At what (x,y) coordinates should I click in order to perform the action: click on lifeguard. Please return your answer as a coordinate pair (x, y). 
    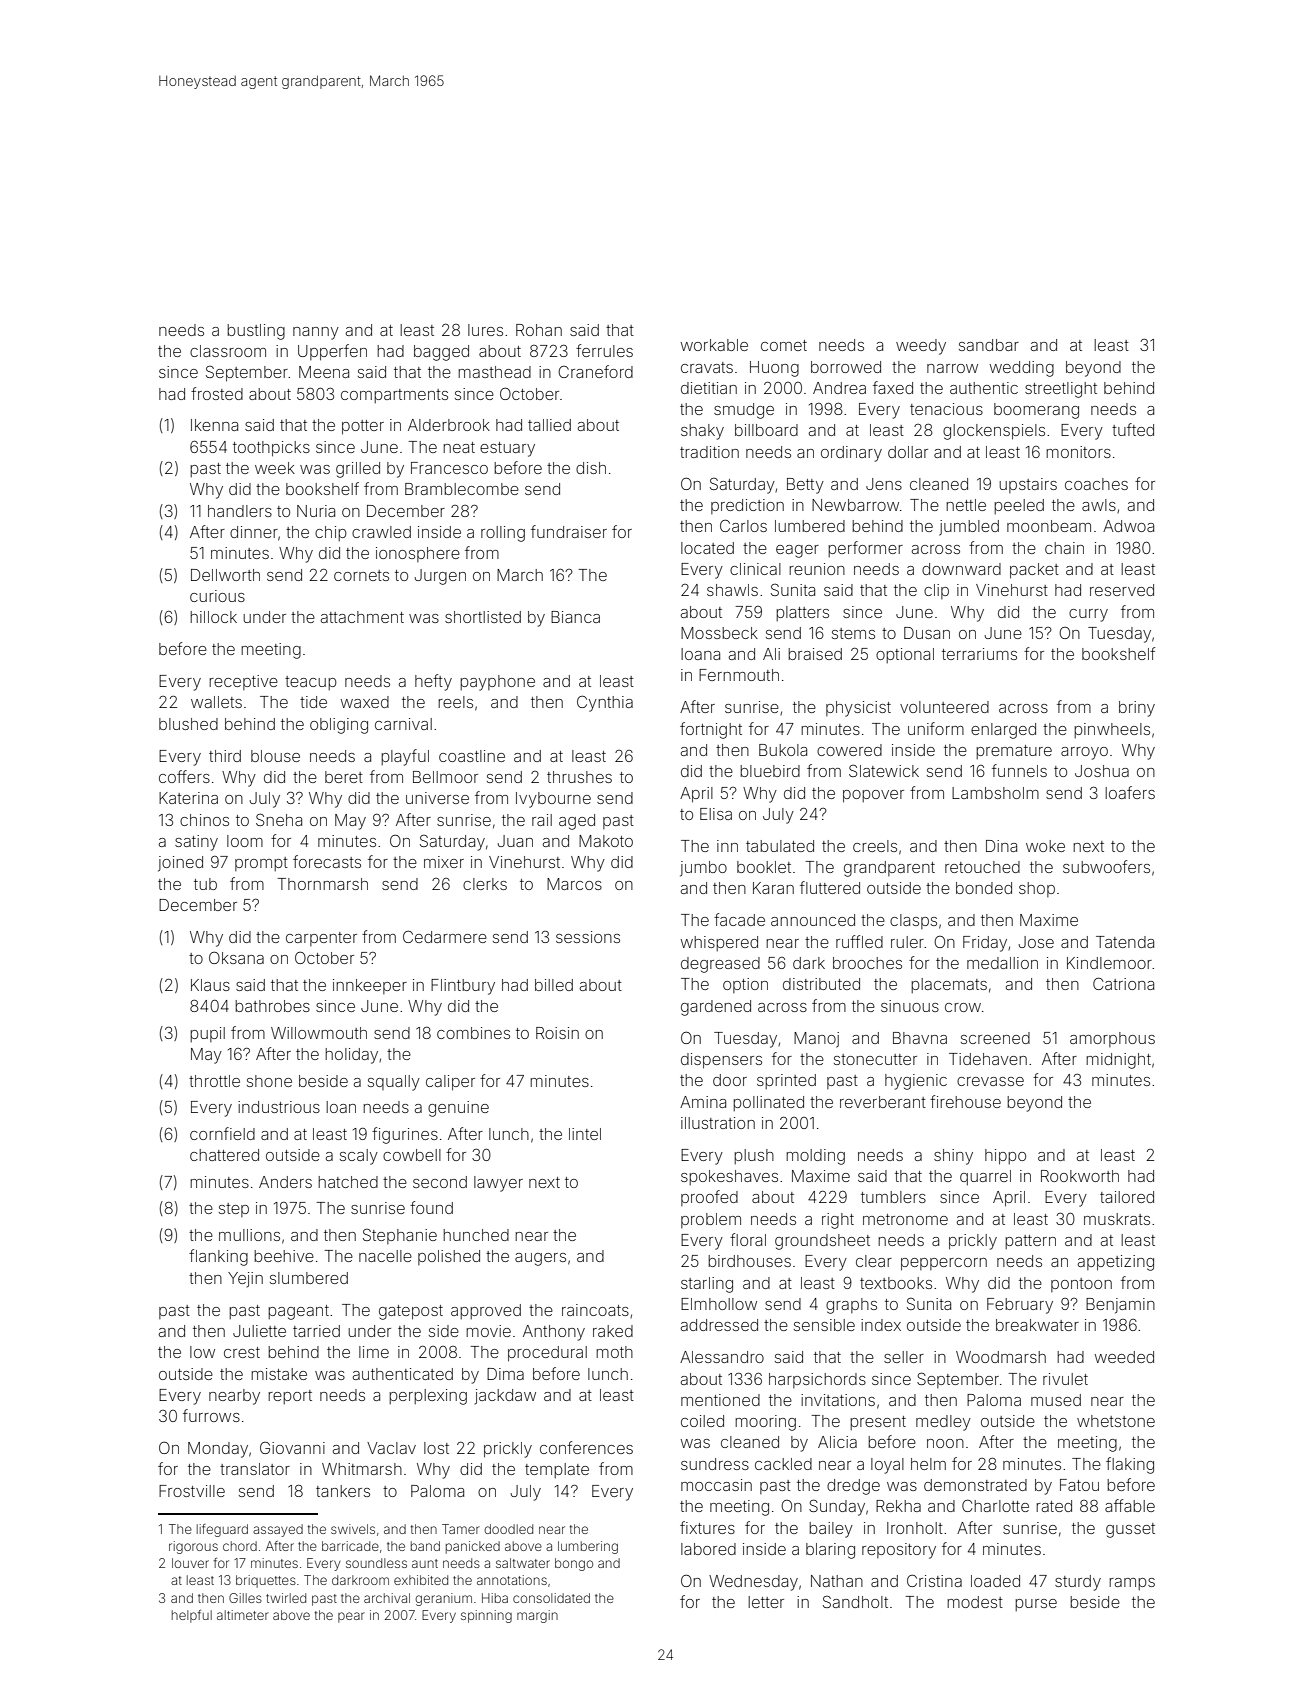
    Looking at the image, I should click on (222, 1530).
